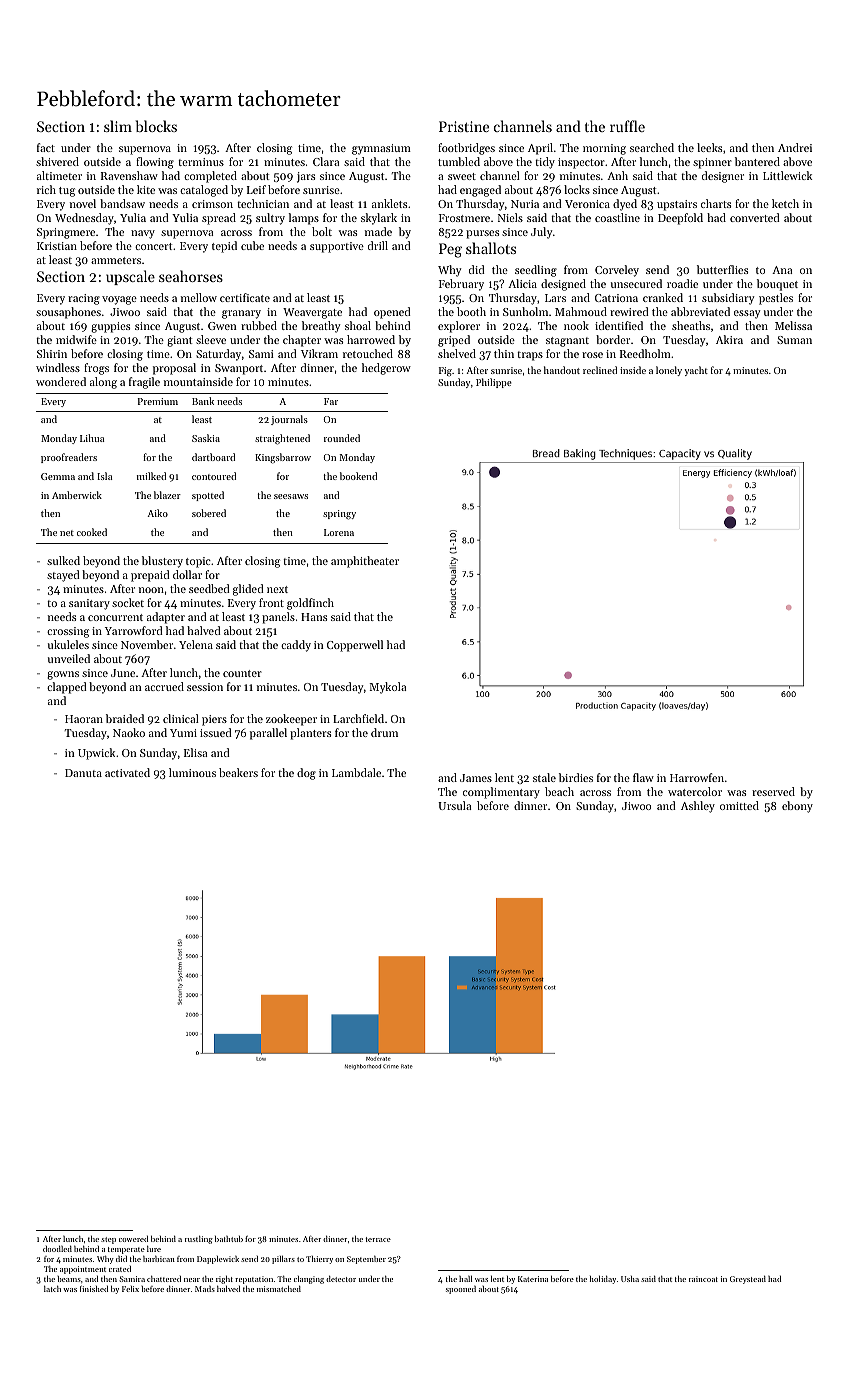  I want to click on Suman, so click(794, 340).
